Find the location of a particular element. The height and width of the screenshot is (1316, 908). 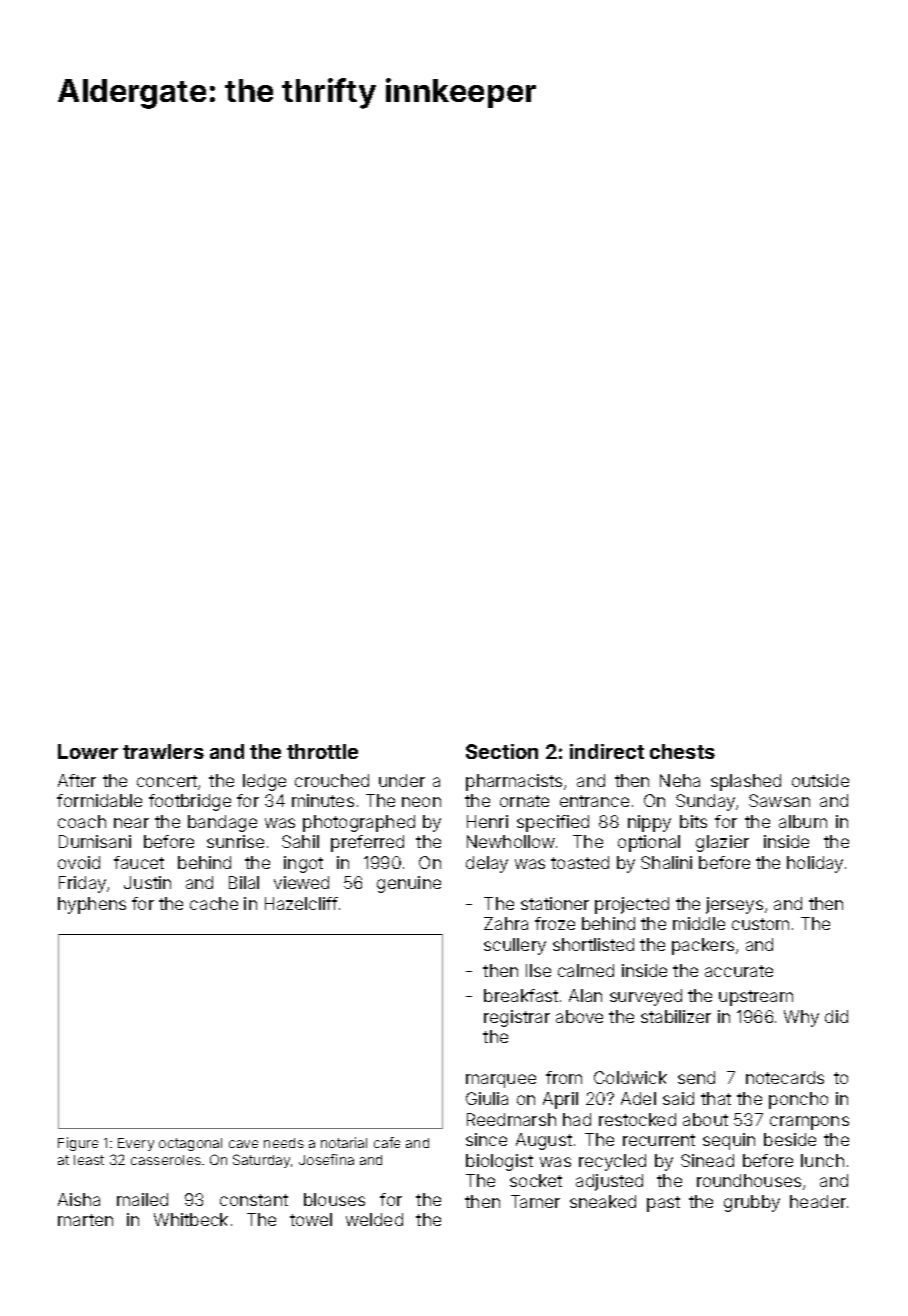

Whitbeck is located at coordinates (191, 1219).
